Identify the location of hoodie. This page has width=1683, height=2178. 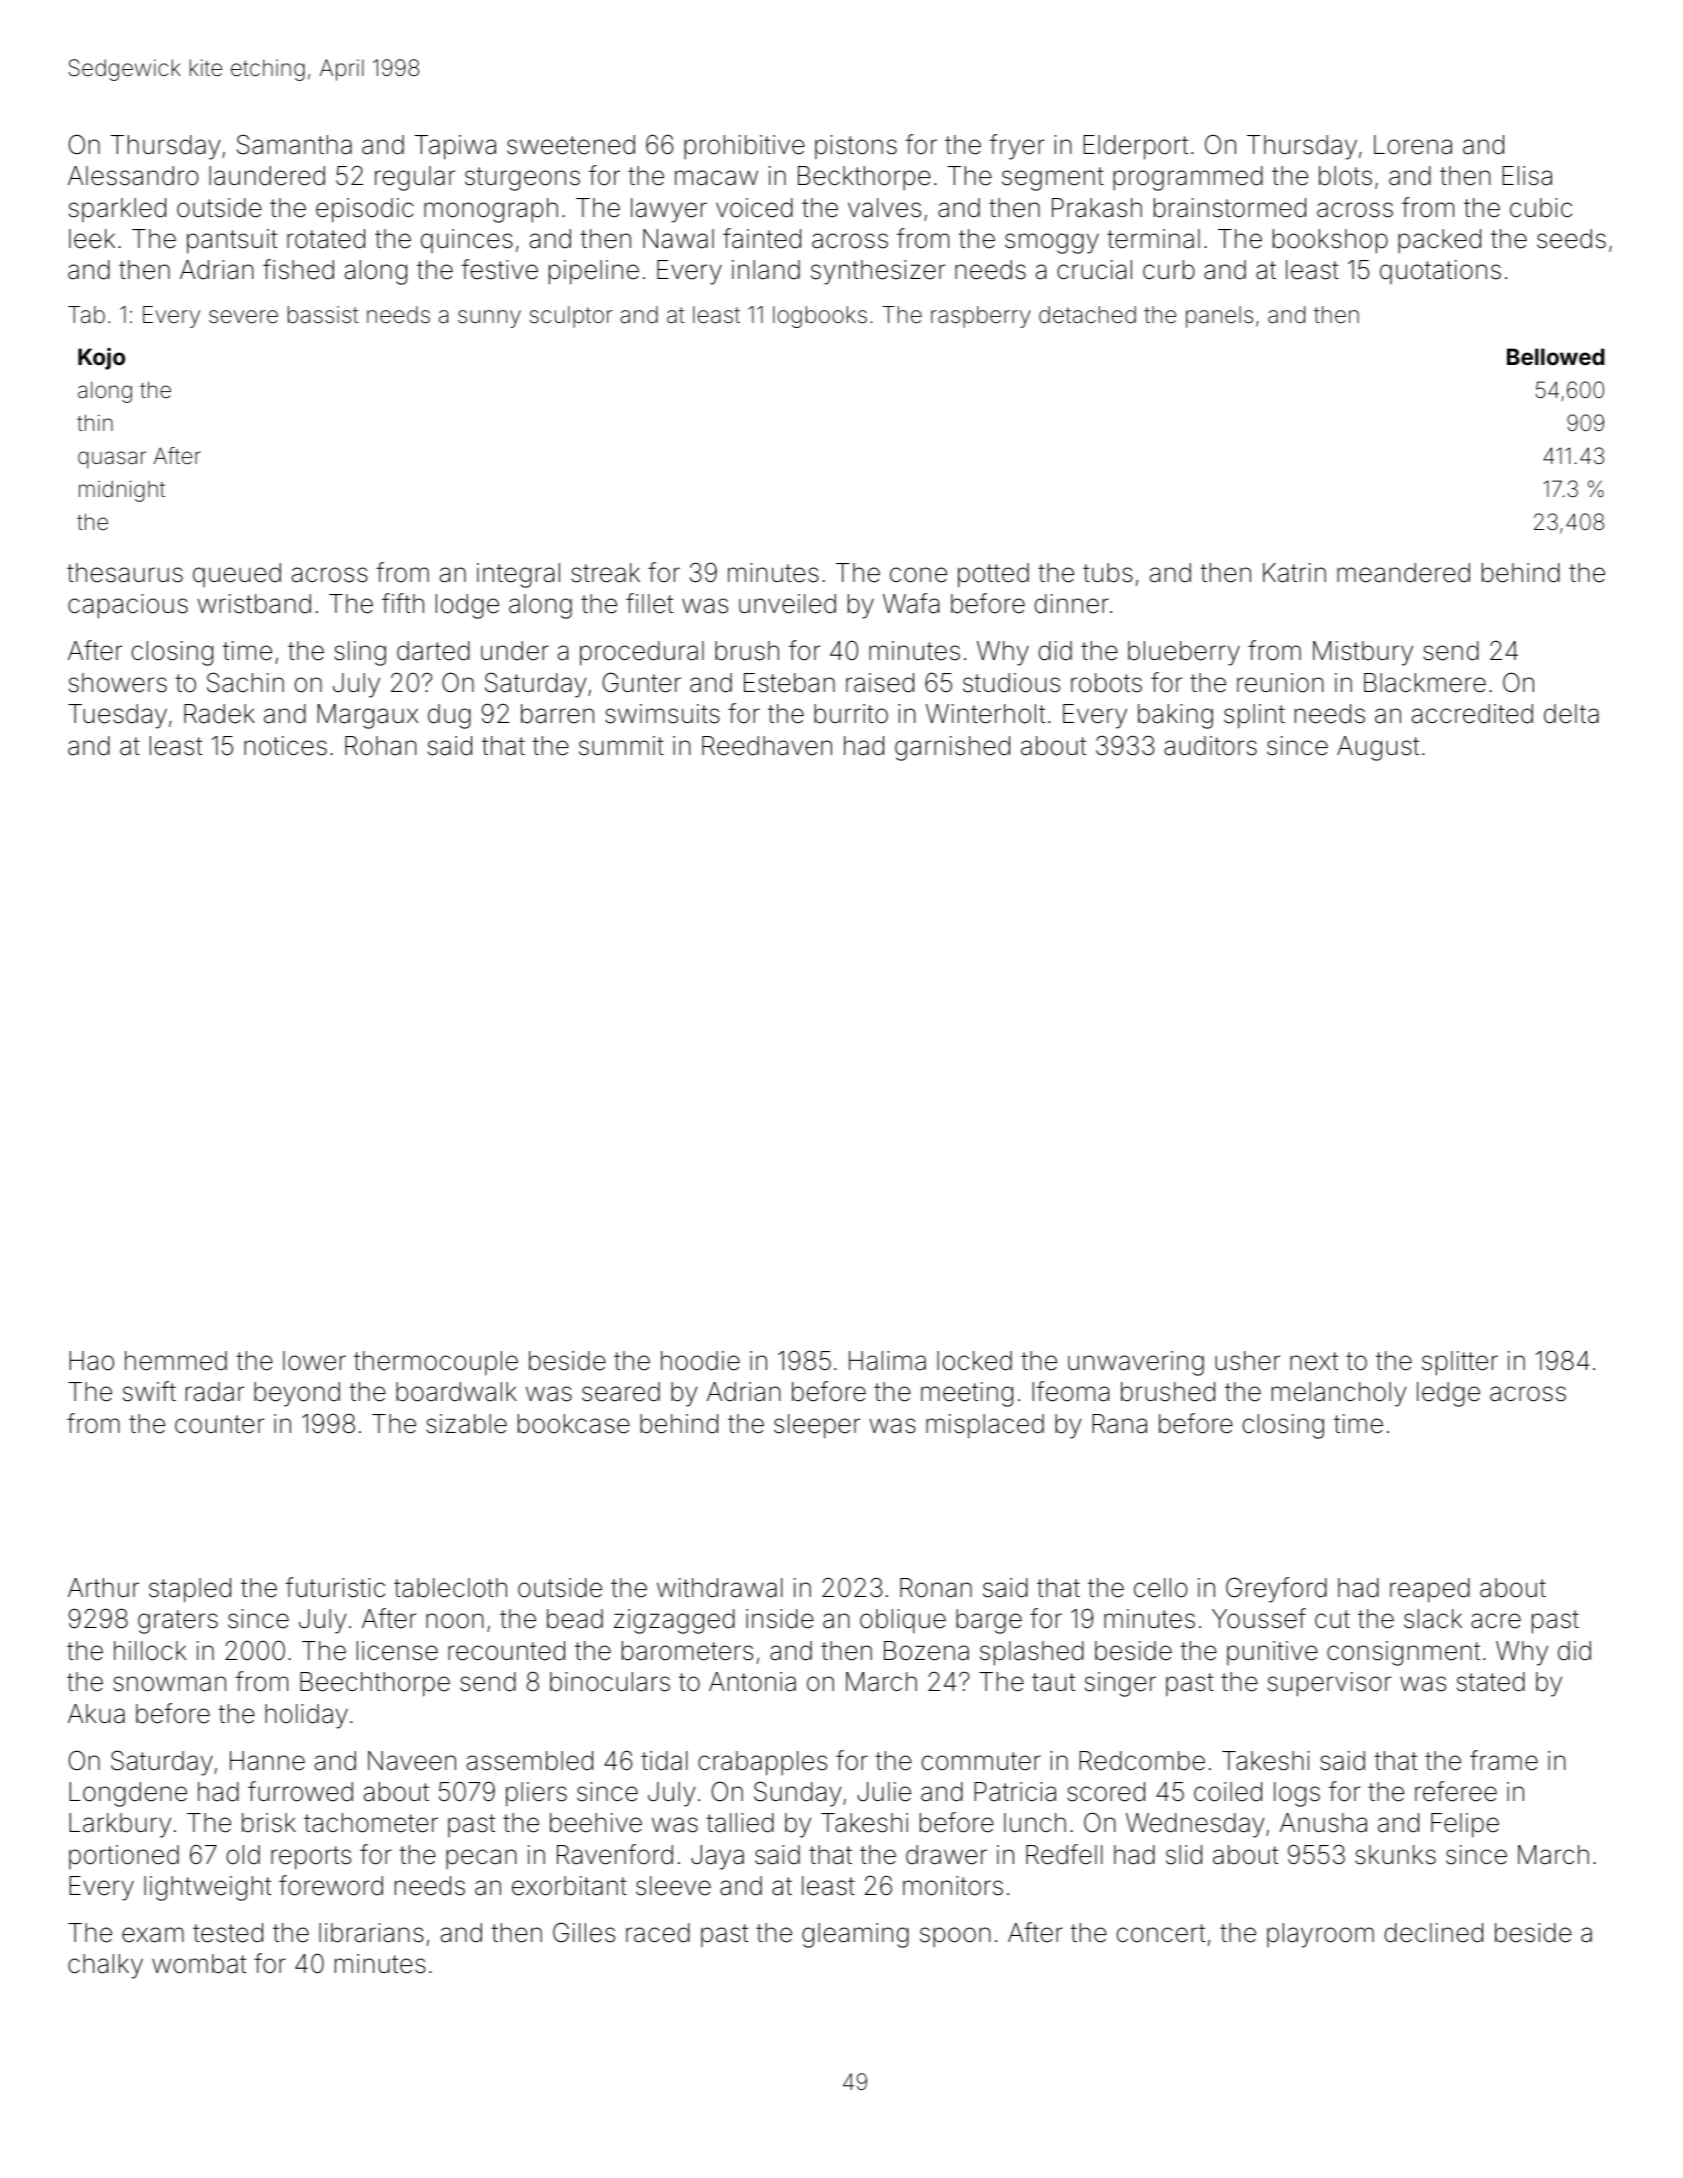
(700, 1361).
